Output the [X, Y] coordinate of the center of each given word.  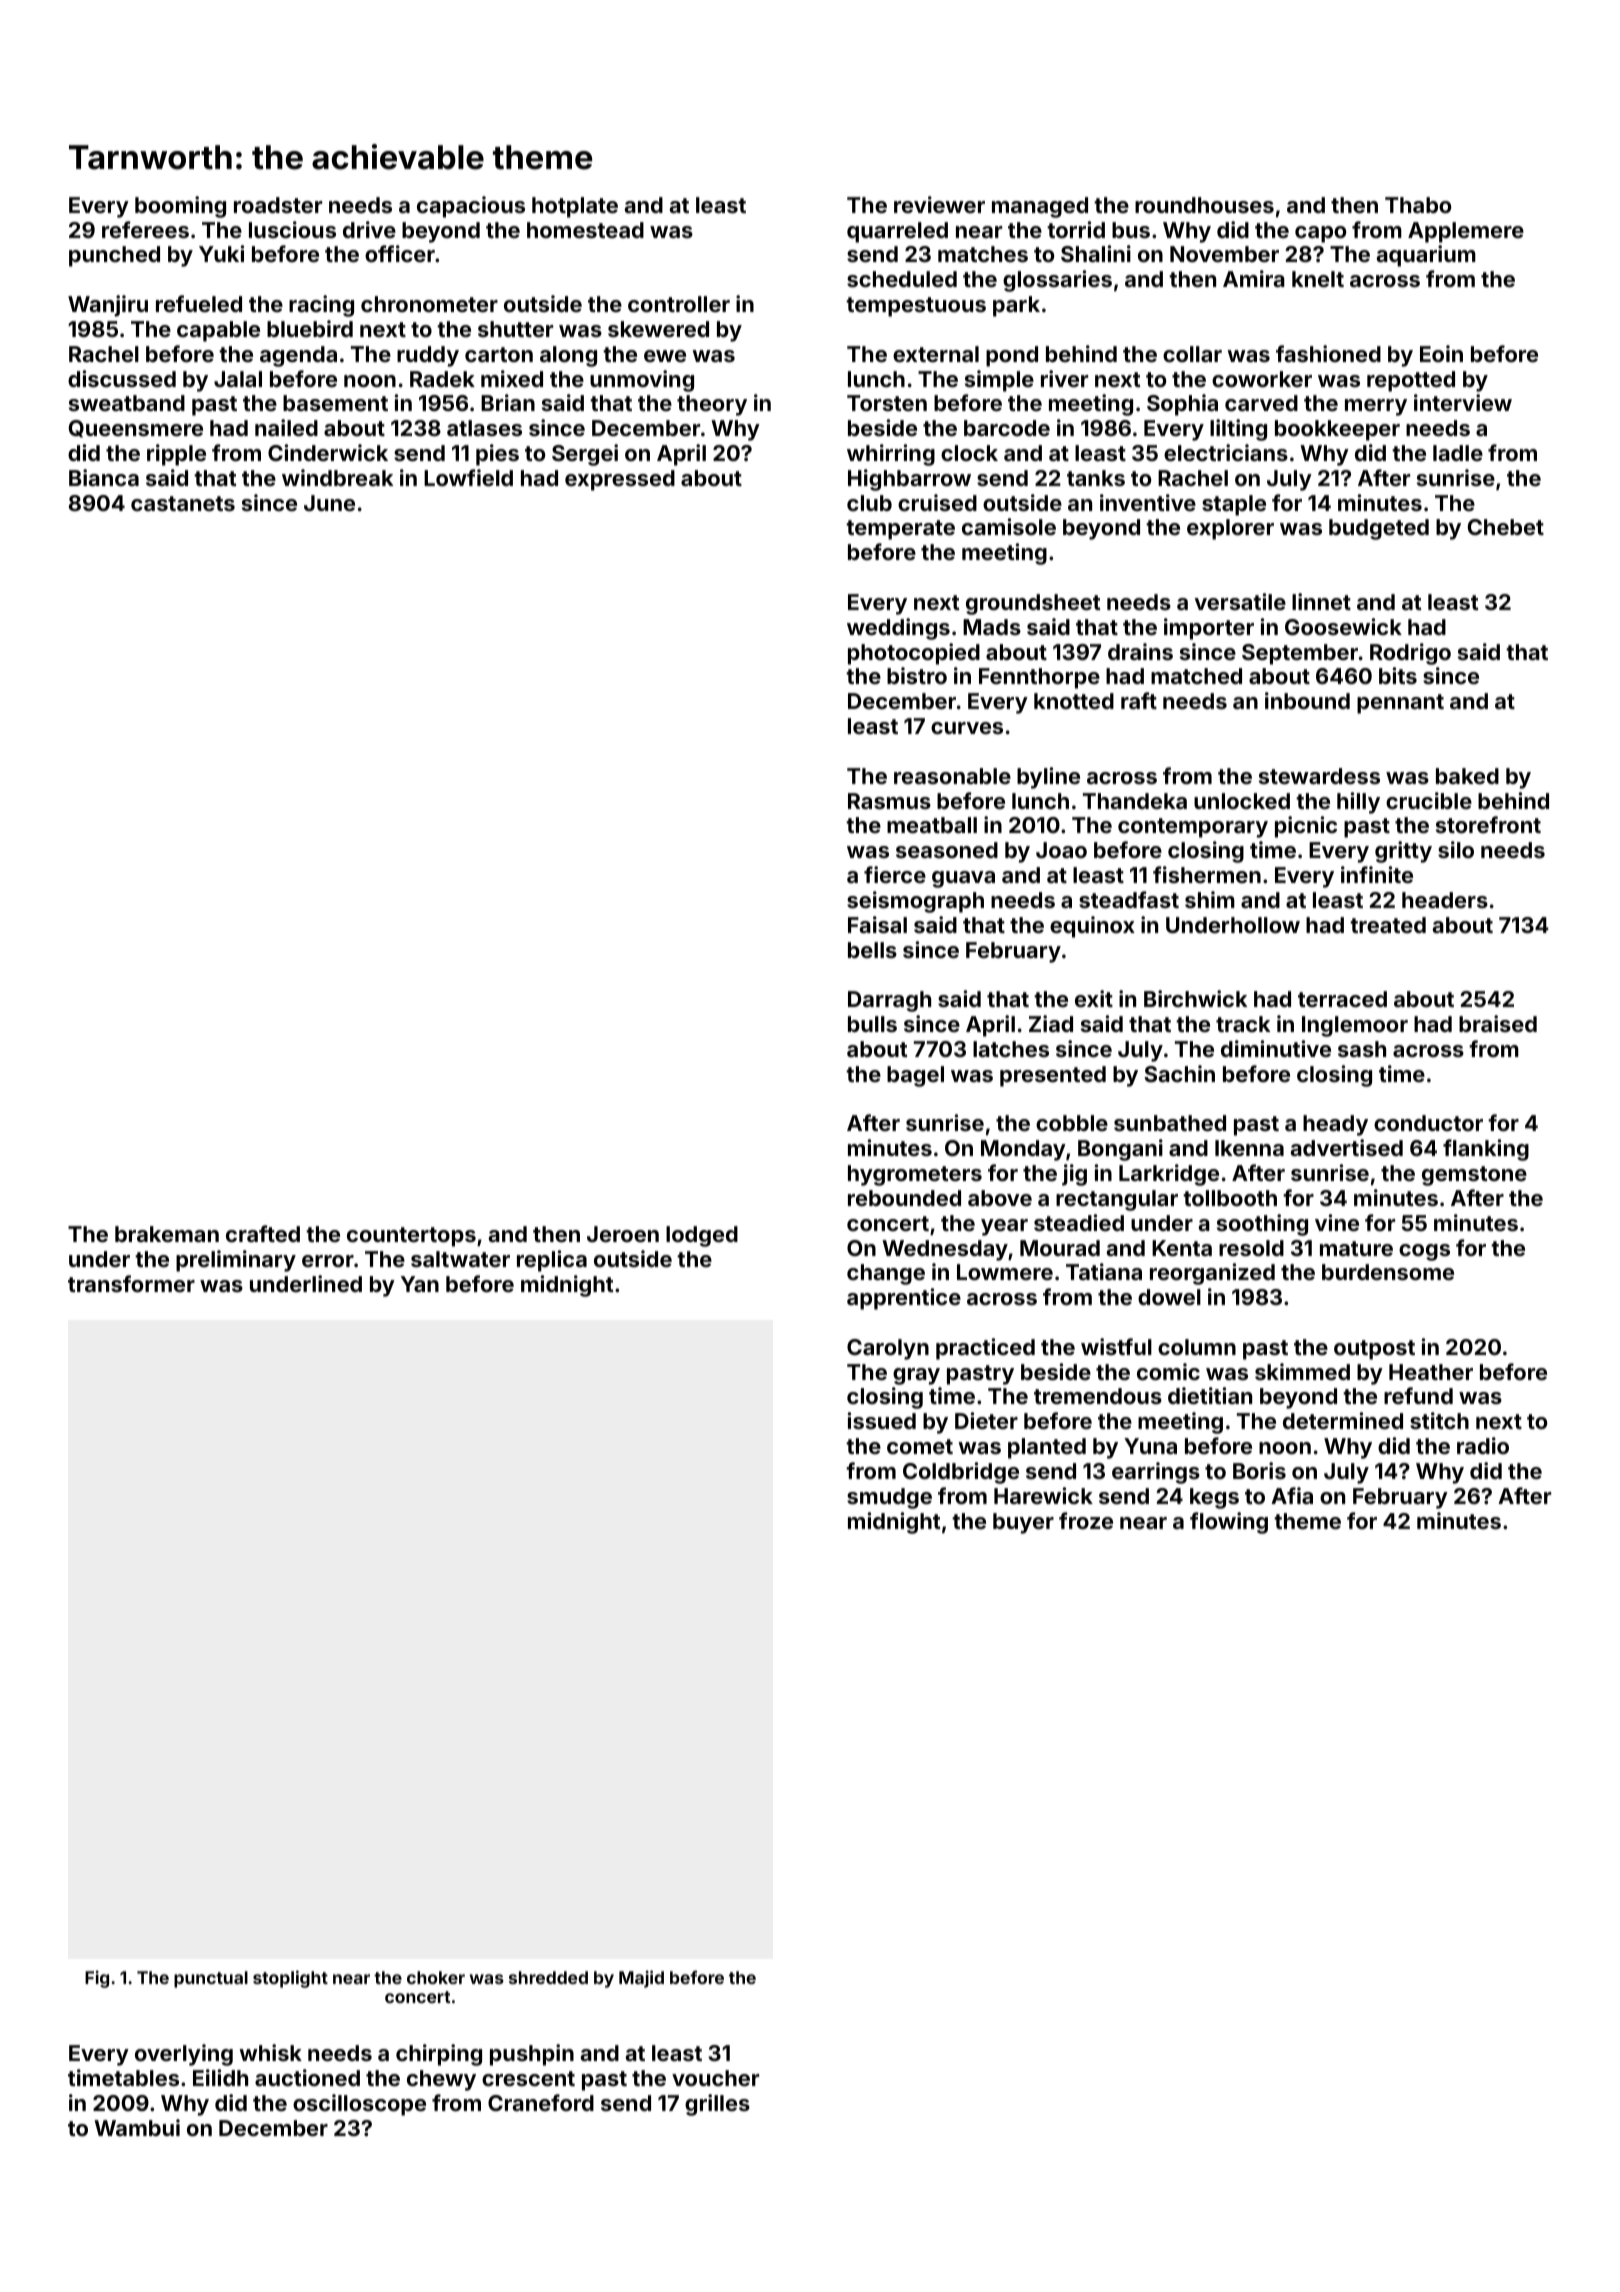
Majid [641, 1979]
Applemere [1466, 232]
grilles [717, 2105]
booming [180, 207]
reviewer [939, 204]
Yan [420, 1284]
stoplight [290, 1979]
